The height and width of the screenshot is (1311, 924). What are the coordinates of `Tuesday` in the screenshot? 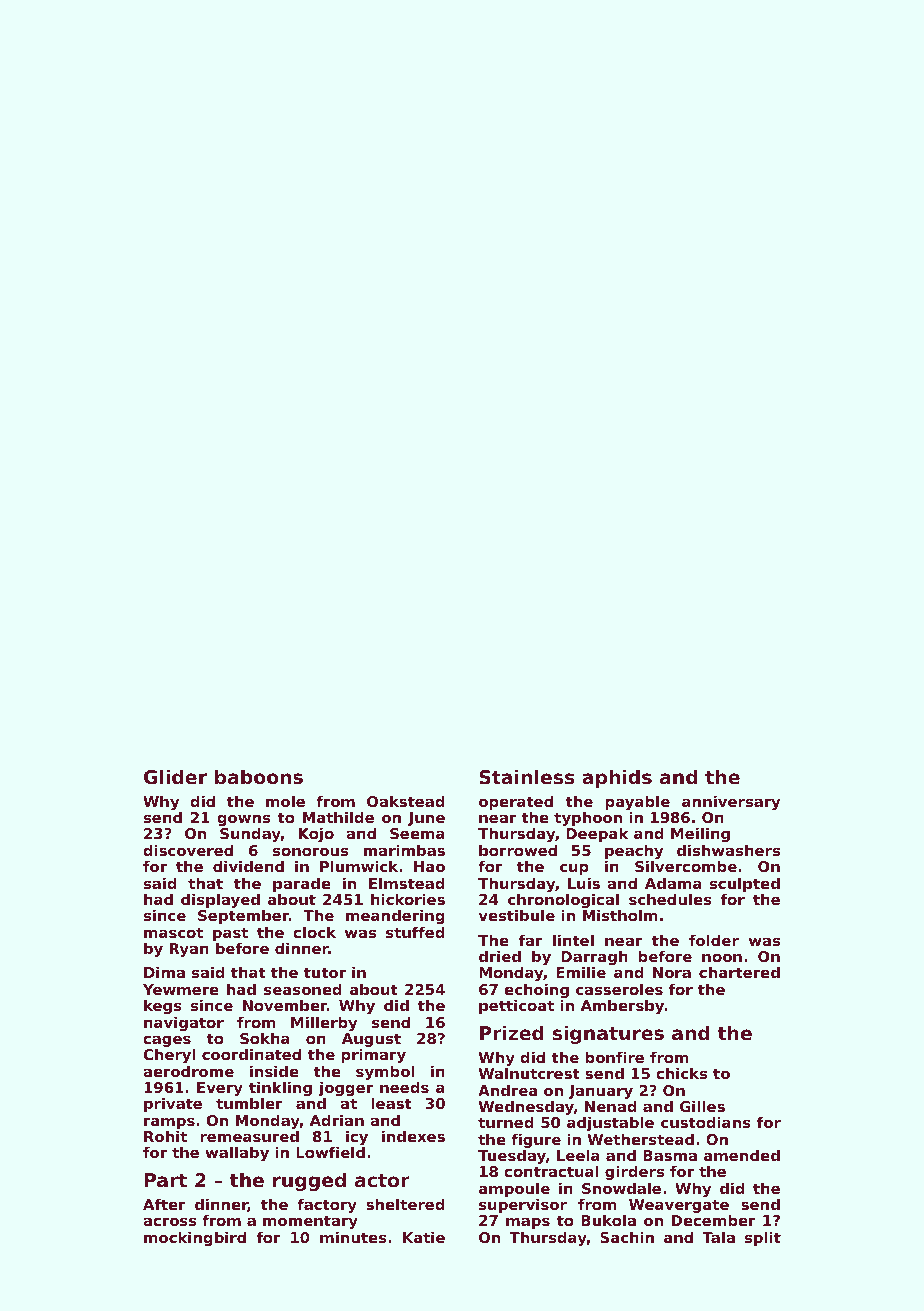 It's located at (512, 1156).
